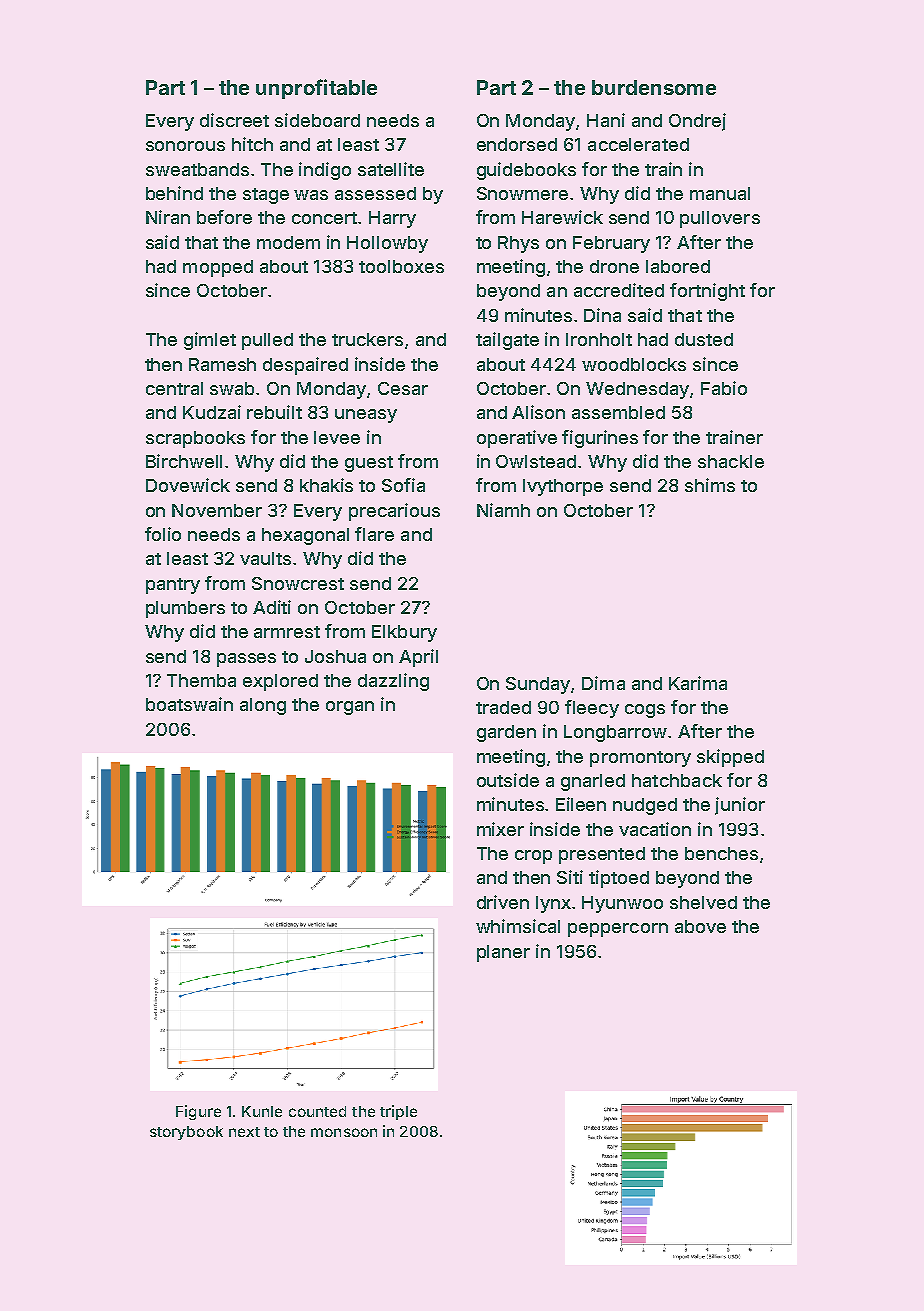 The image size is (924, 1311). What do you see at coordinates (174, 193) in the screenshot?
I see `behind` at bounding box center [174, 193].
